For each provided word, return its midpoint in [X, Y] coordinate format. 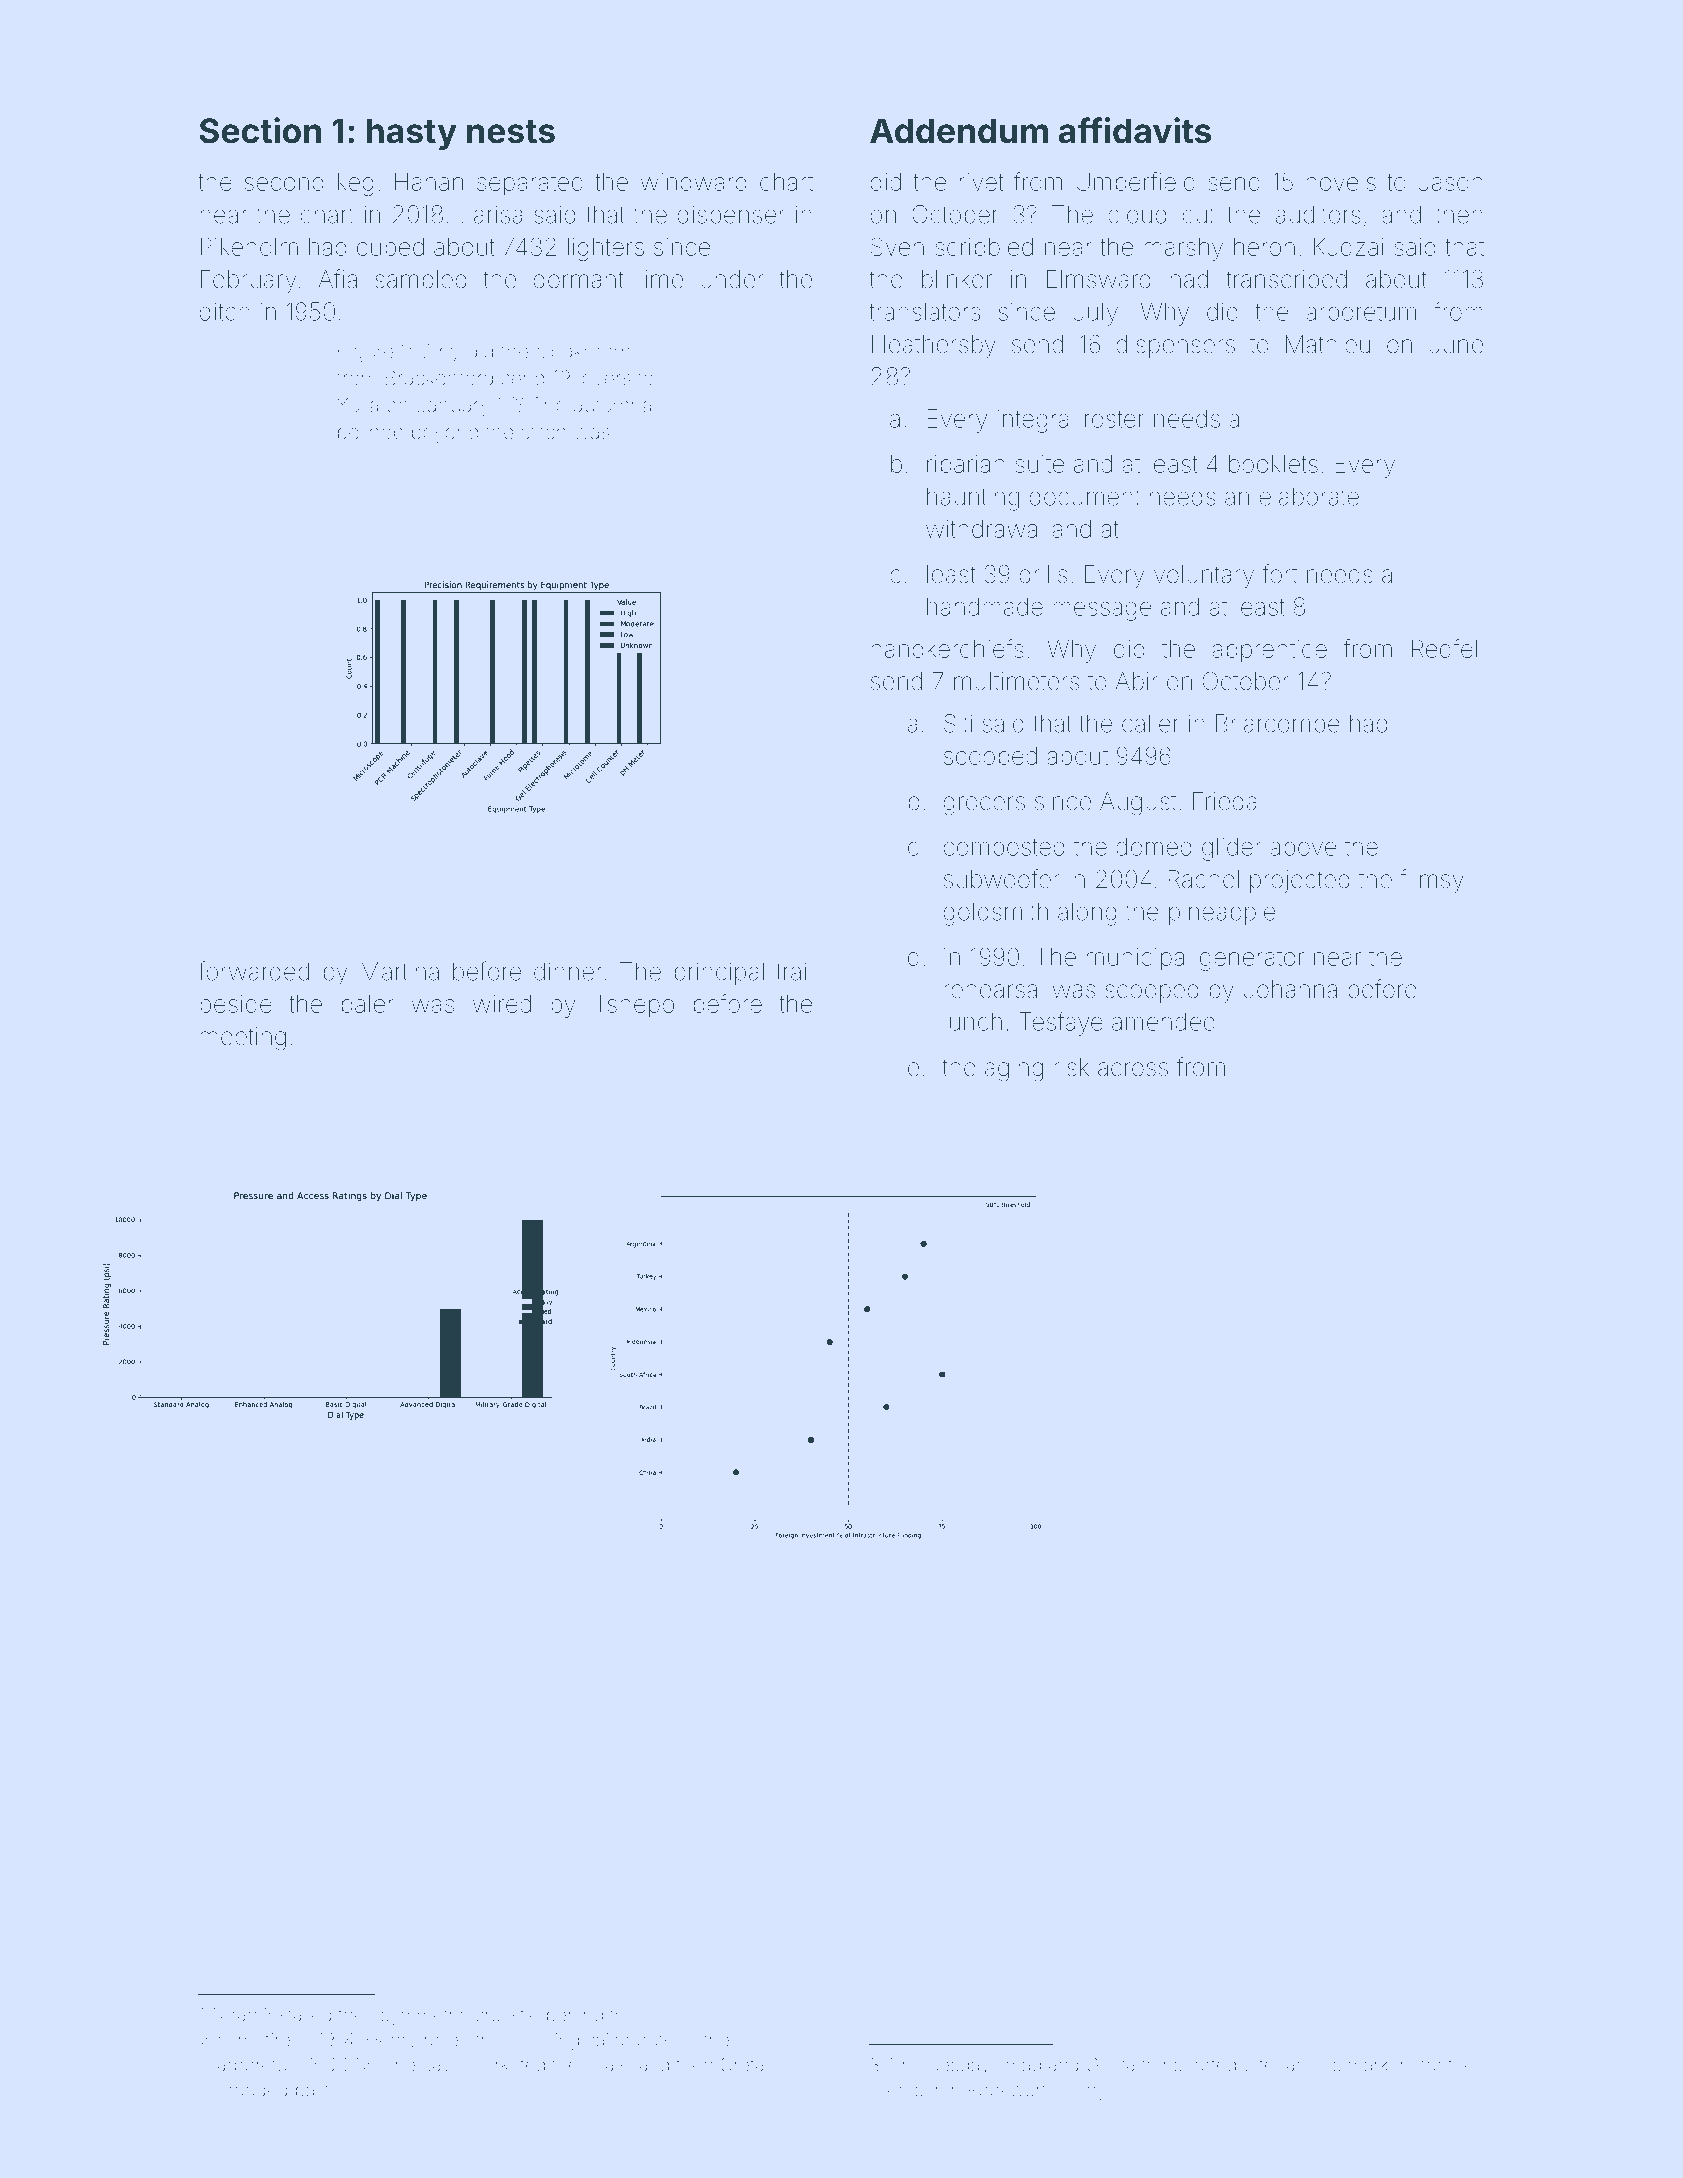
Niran [235, 2015]
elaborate [1309, 496]
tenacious [1300, 2065]
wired [502, 1004]
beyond [445, 434]
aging [1014, 1070]
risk [1071, 1067]
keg [355, 184]
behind [575, 2015]
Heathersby [934, 346]
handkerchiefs [947, 648]
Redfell [1447, 648]
